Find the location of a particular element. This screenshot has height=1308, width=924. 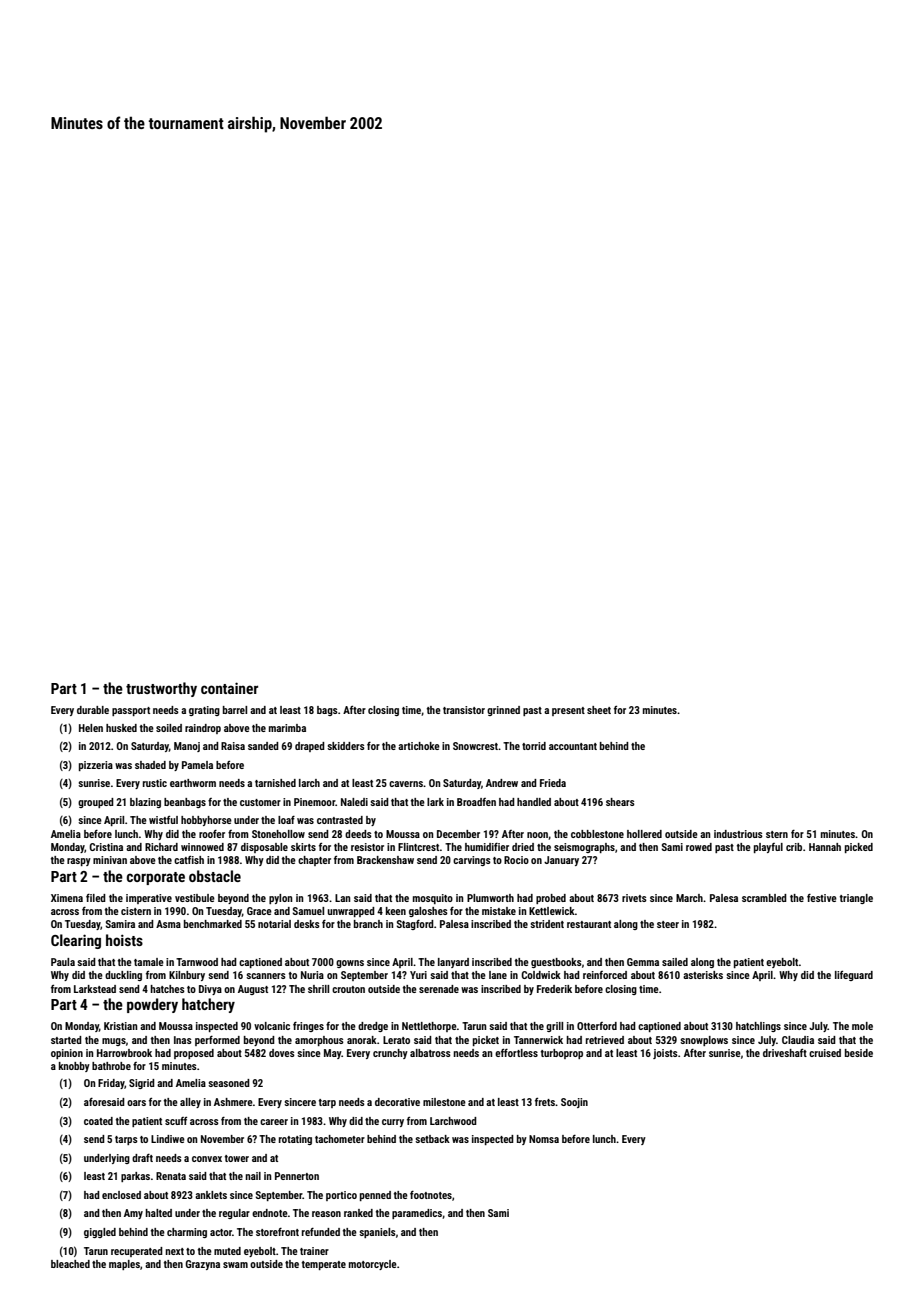

accountant is located at coordinates (573, 746).
